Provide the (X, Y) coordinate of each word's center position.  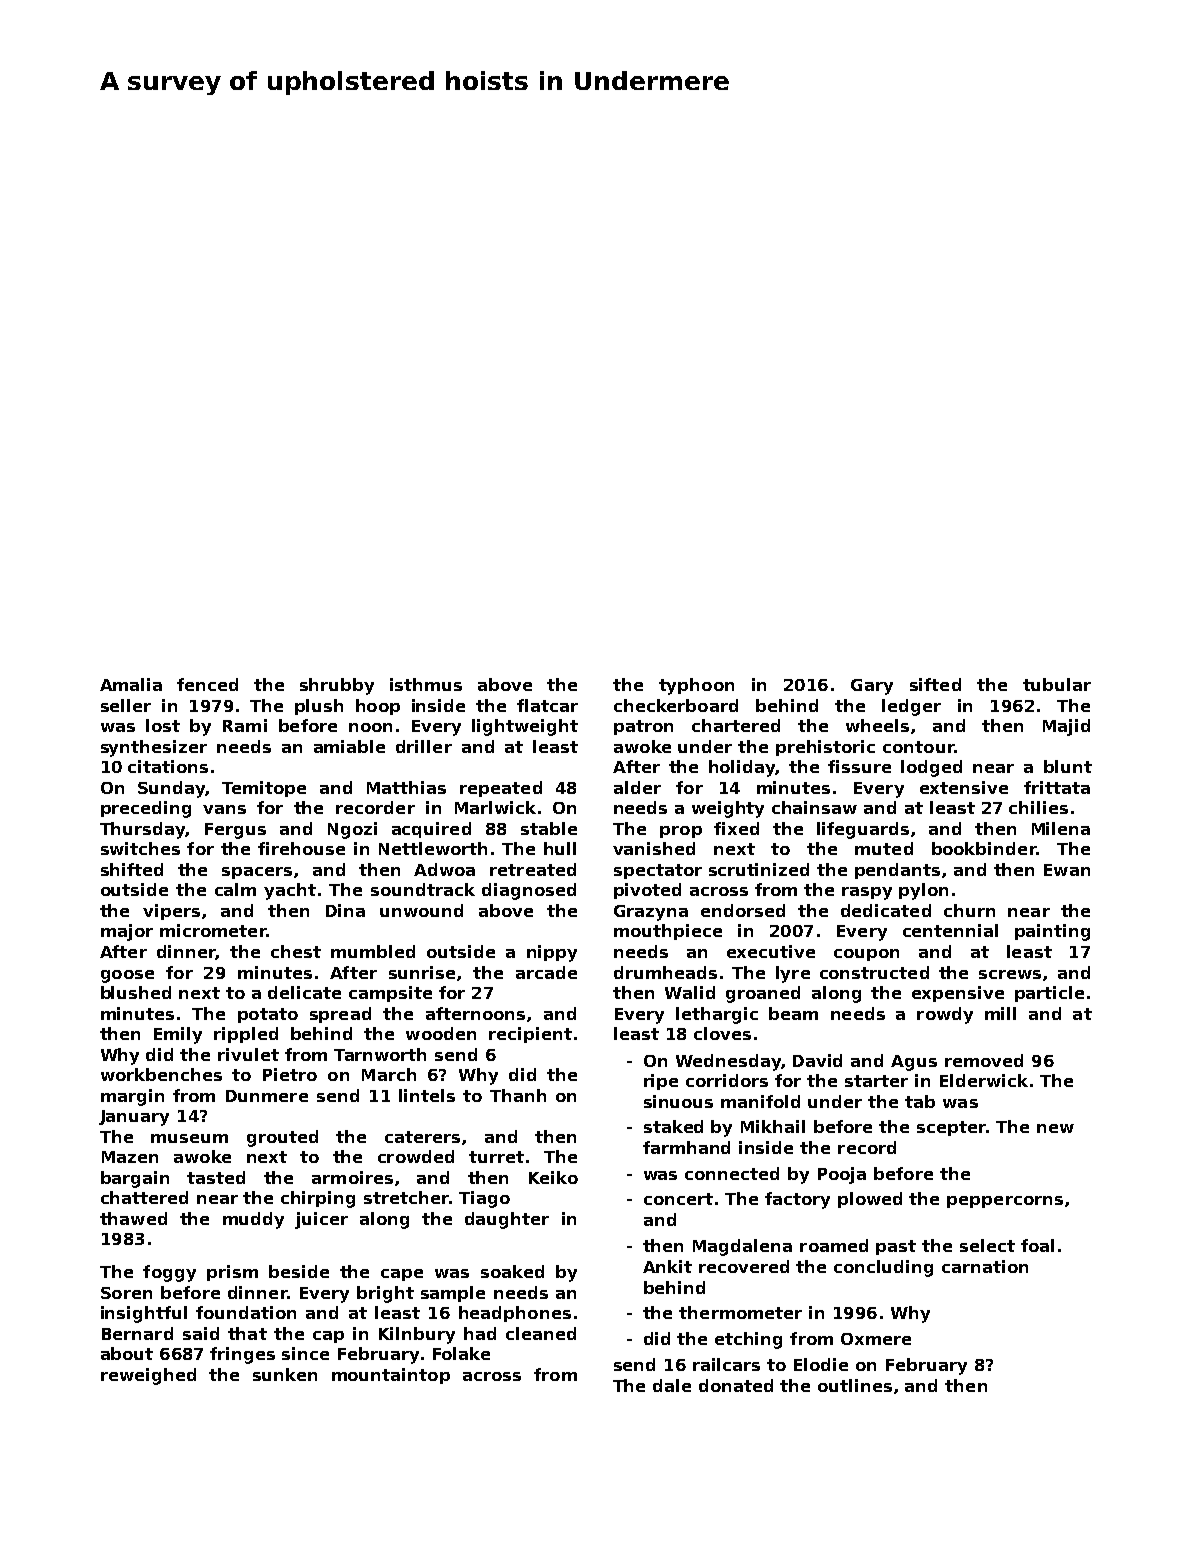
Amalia (131, 684)
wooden (441, 1033)
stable (549, 828)
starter (876, 1081)
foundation (246, 1312)
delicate (304, 992)
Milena (1061, 828)
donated (736, 1385)
